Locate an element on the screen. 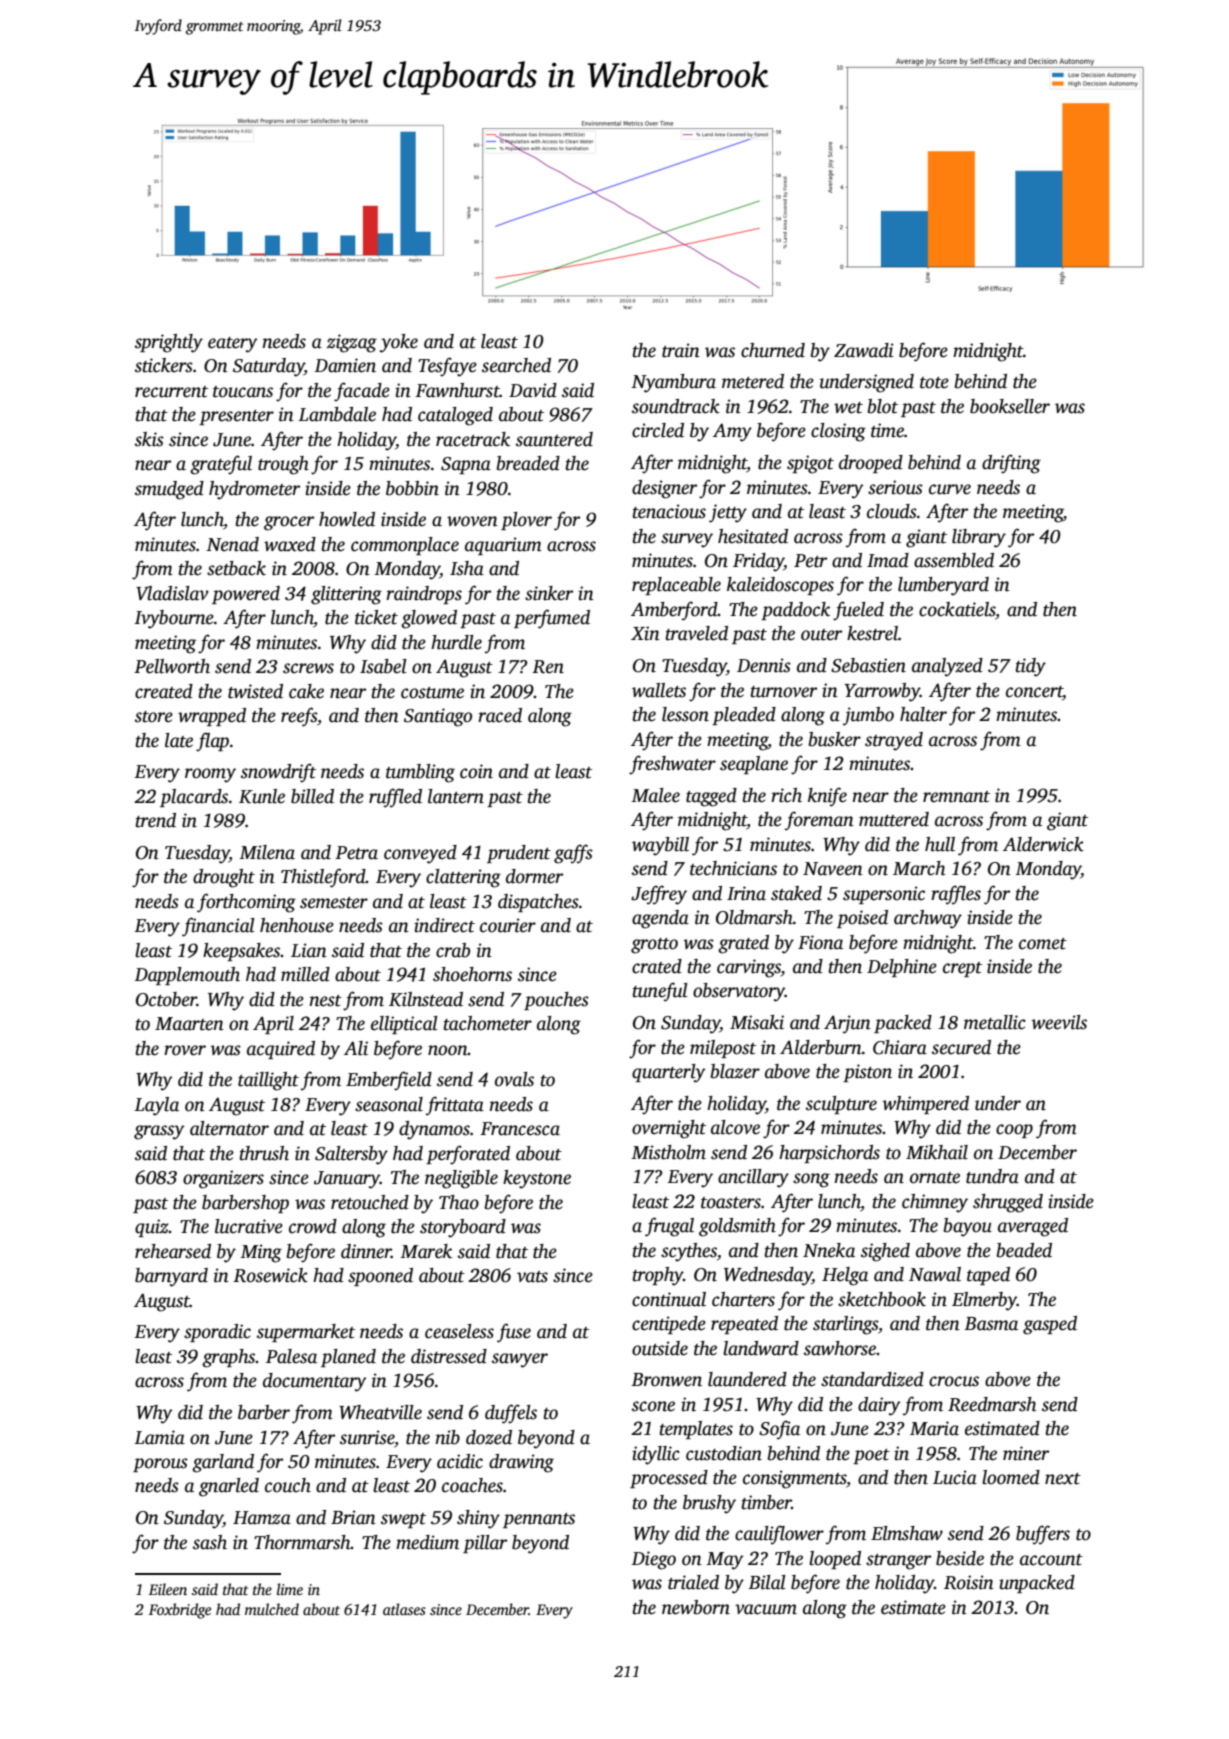  ruffled is located at coordinates (395, 798).
